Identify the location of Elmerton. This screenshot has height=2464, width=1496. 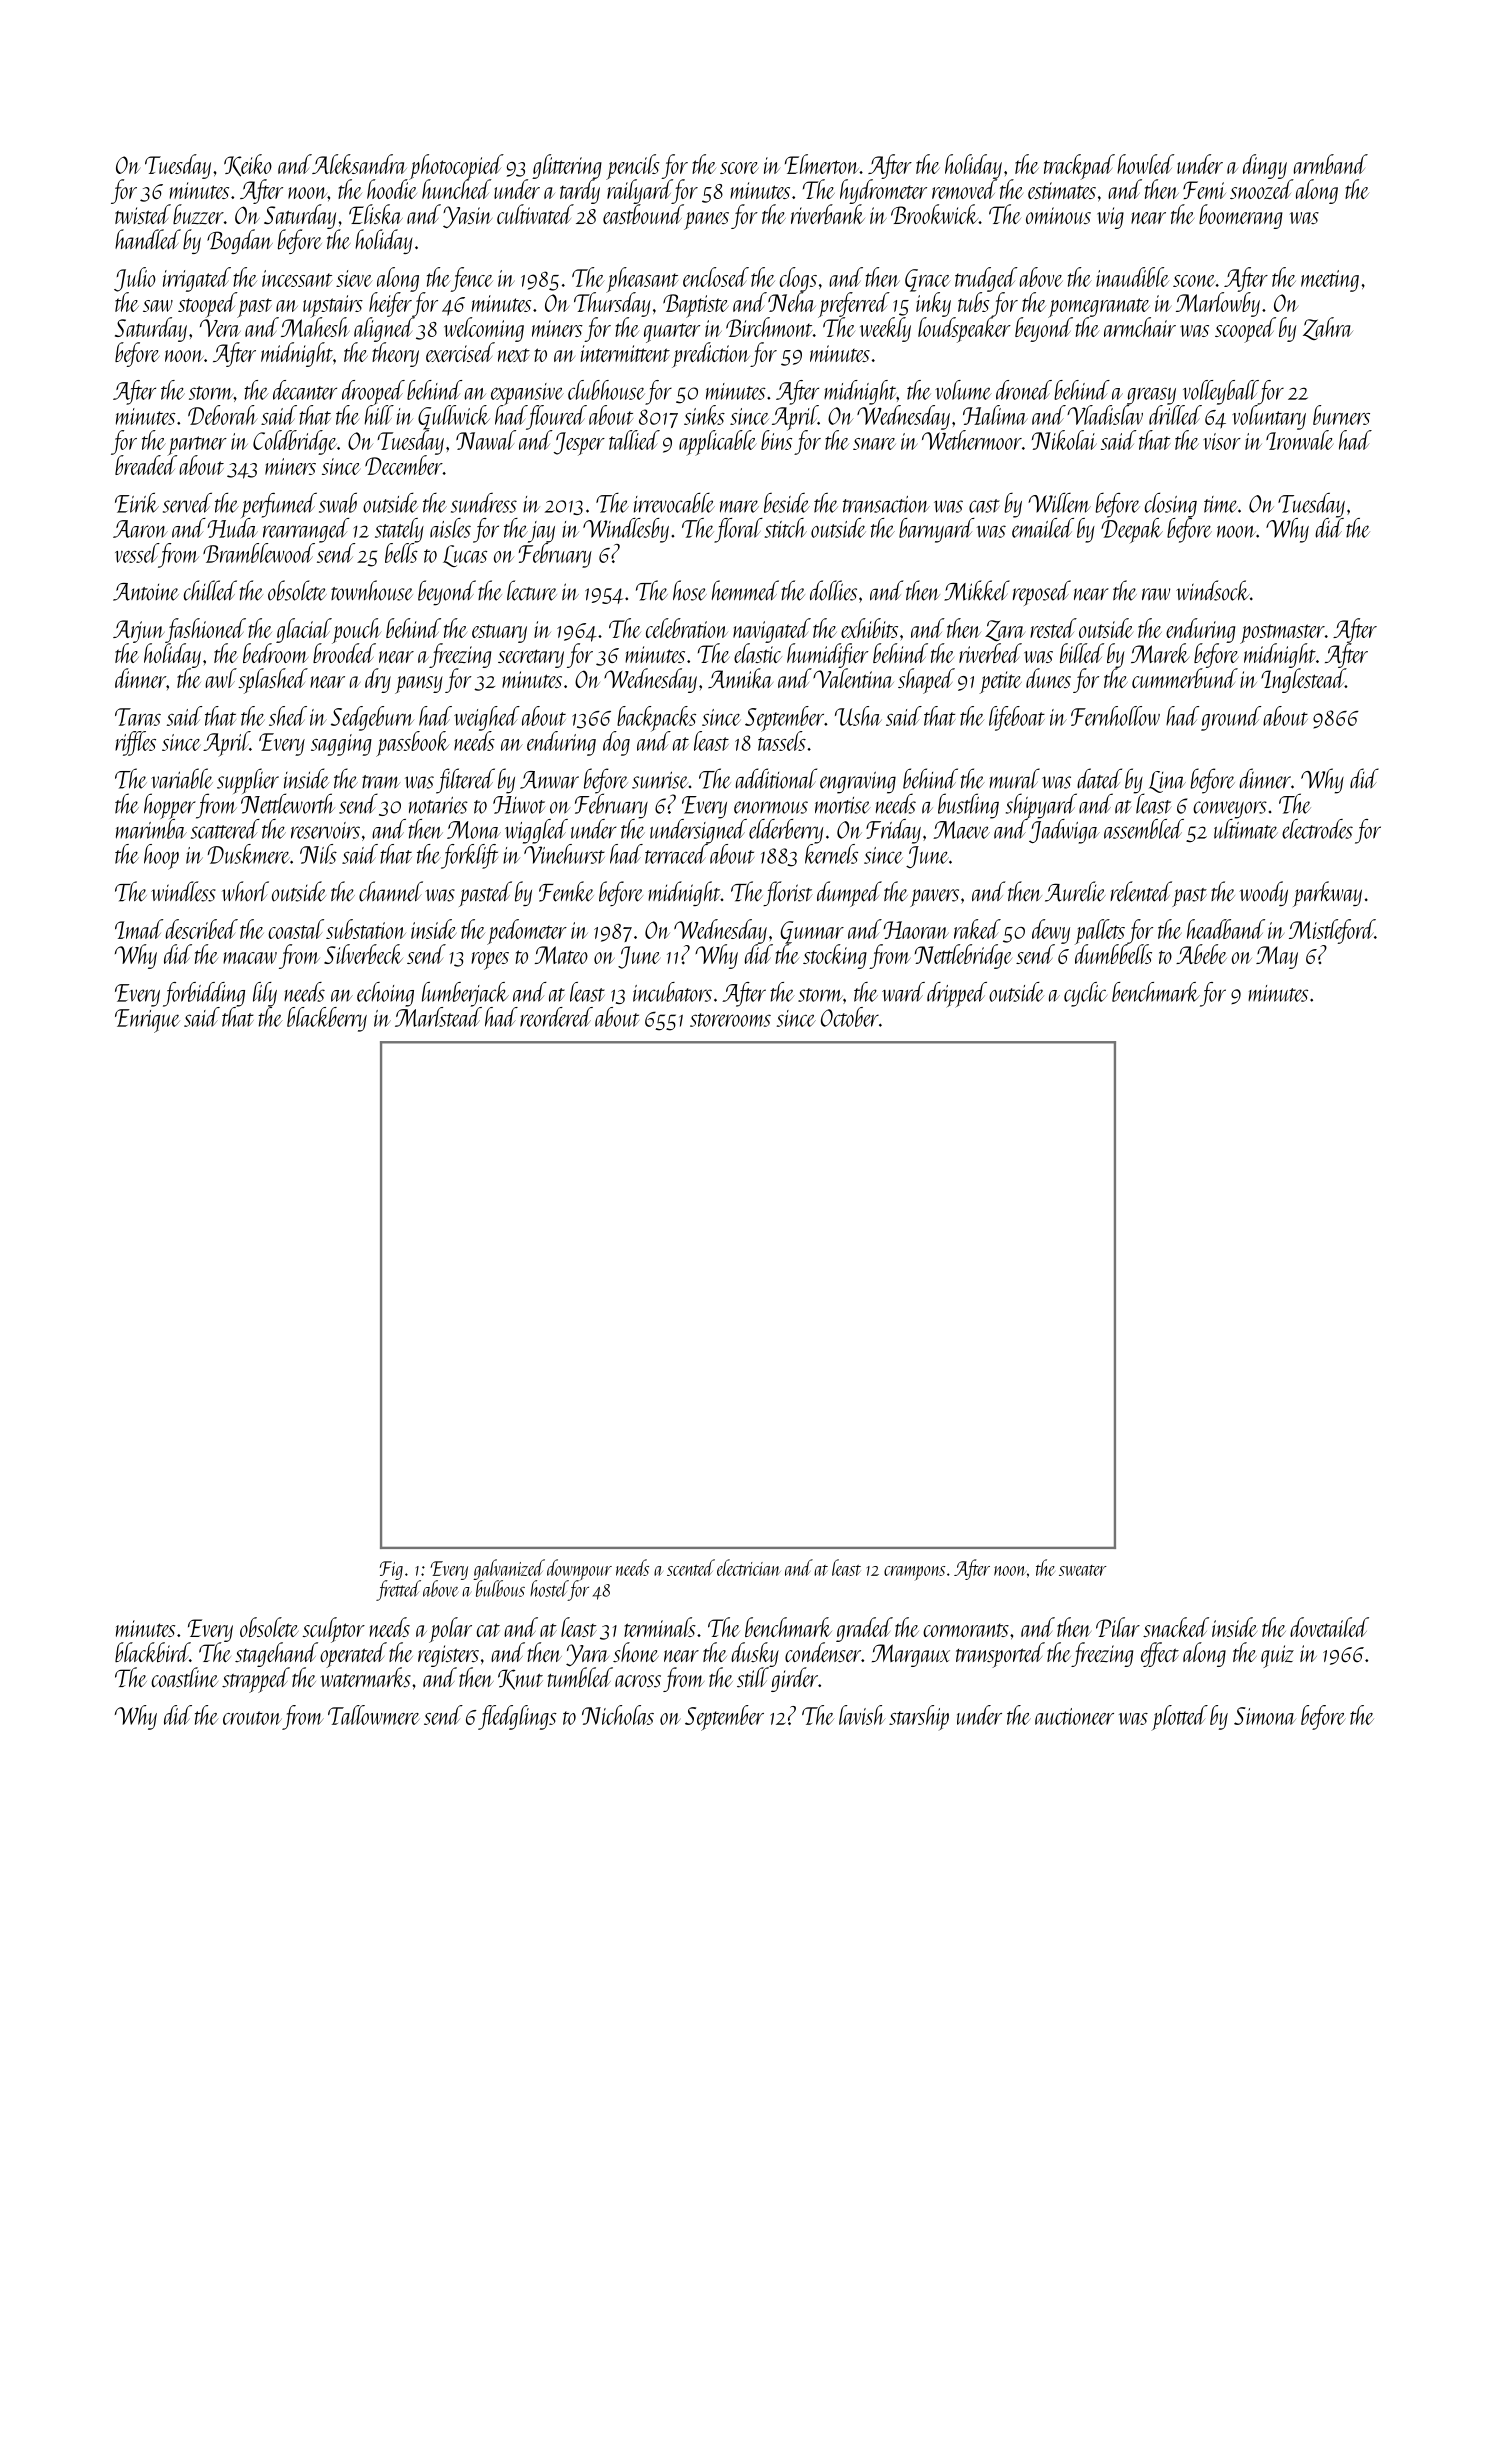
(822, 164).
